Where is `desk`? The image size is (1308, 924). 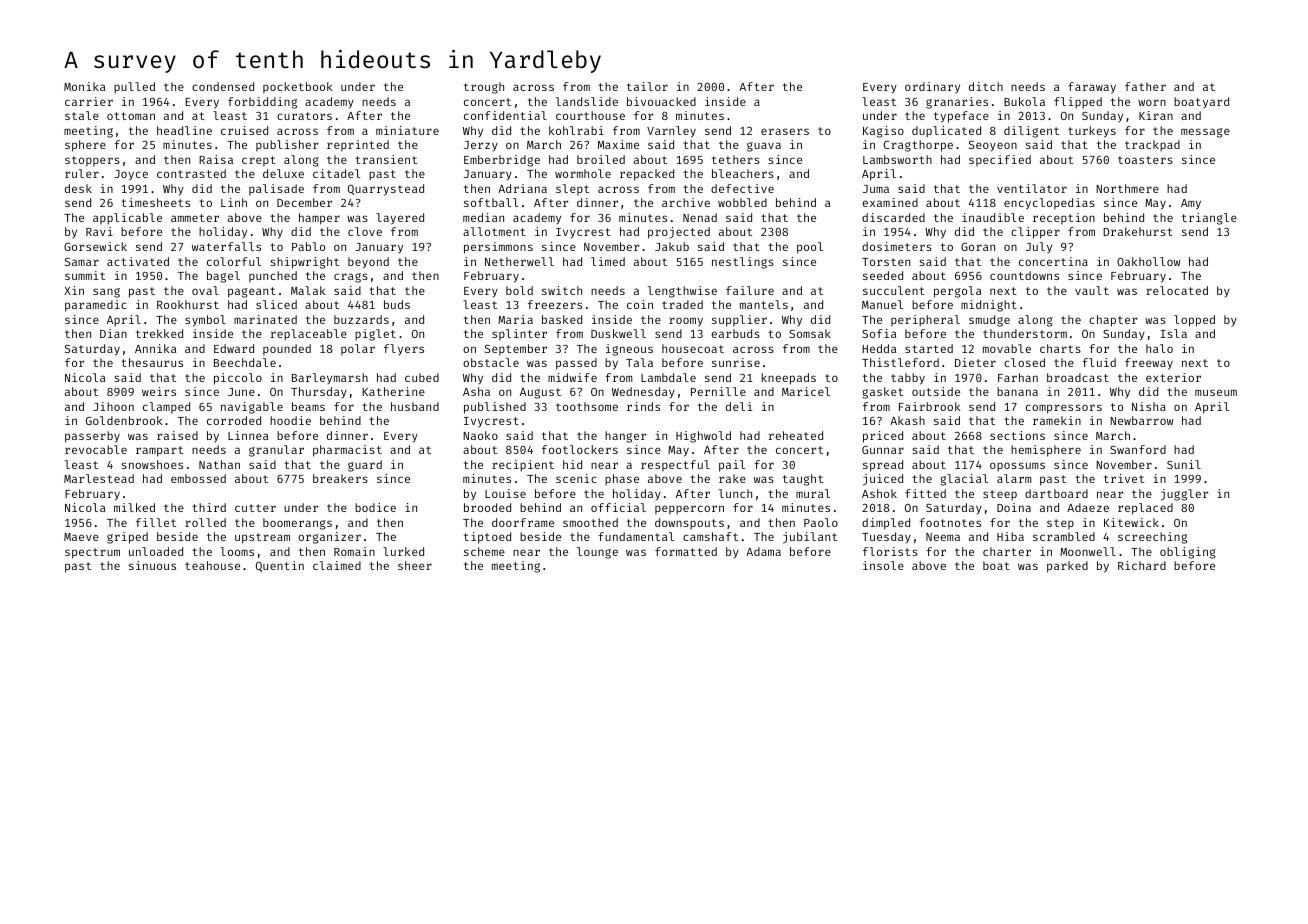 desk is located at coordinates (78, 188).
